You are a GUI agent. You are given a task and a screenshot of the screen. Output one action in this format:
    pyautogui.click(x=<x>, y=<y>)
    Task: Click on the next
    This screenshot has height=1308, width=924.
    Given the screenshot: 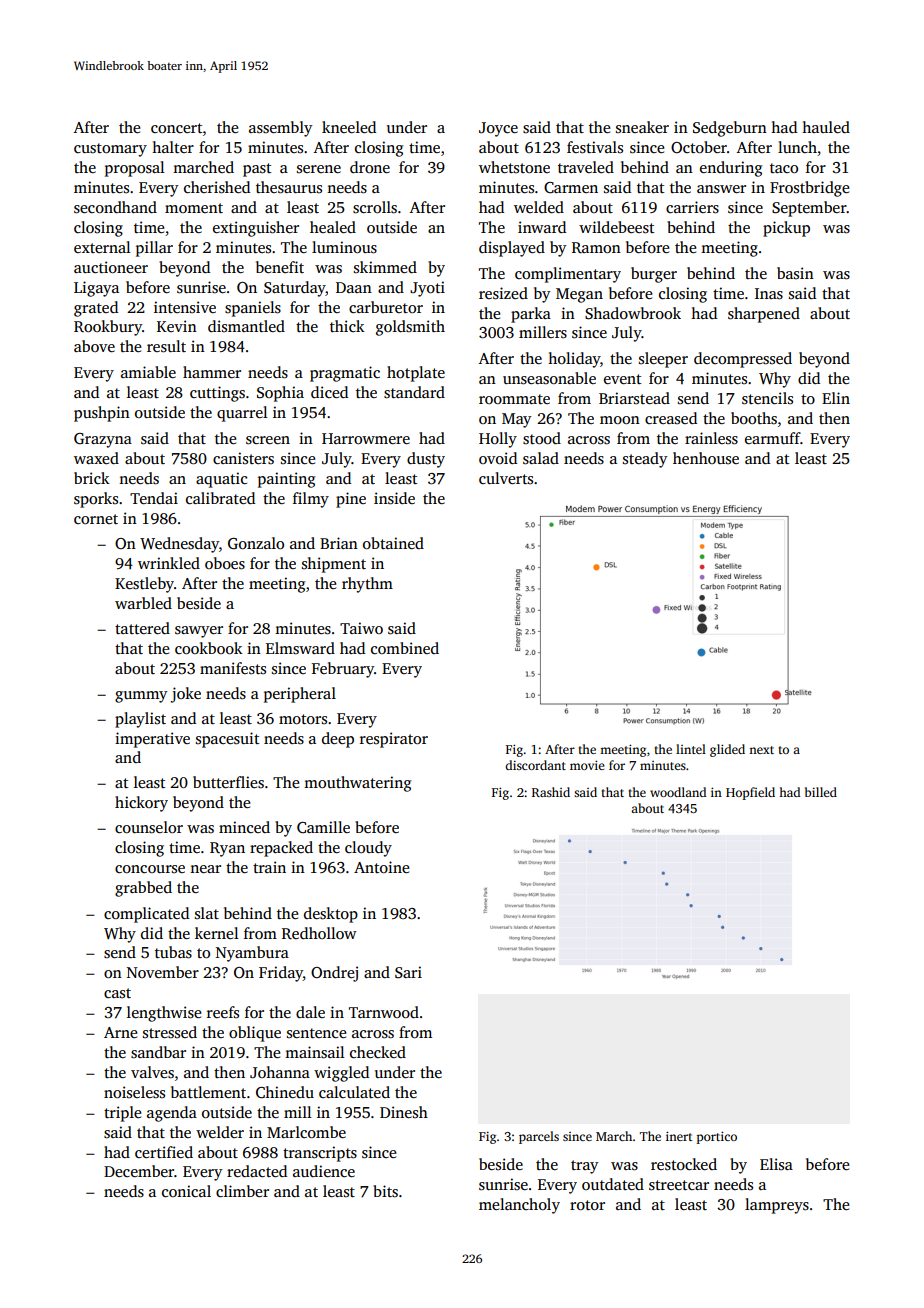 What is the action you would take?
    pyautogui.click(x=761, y=750)
